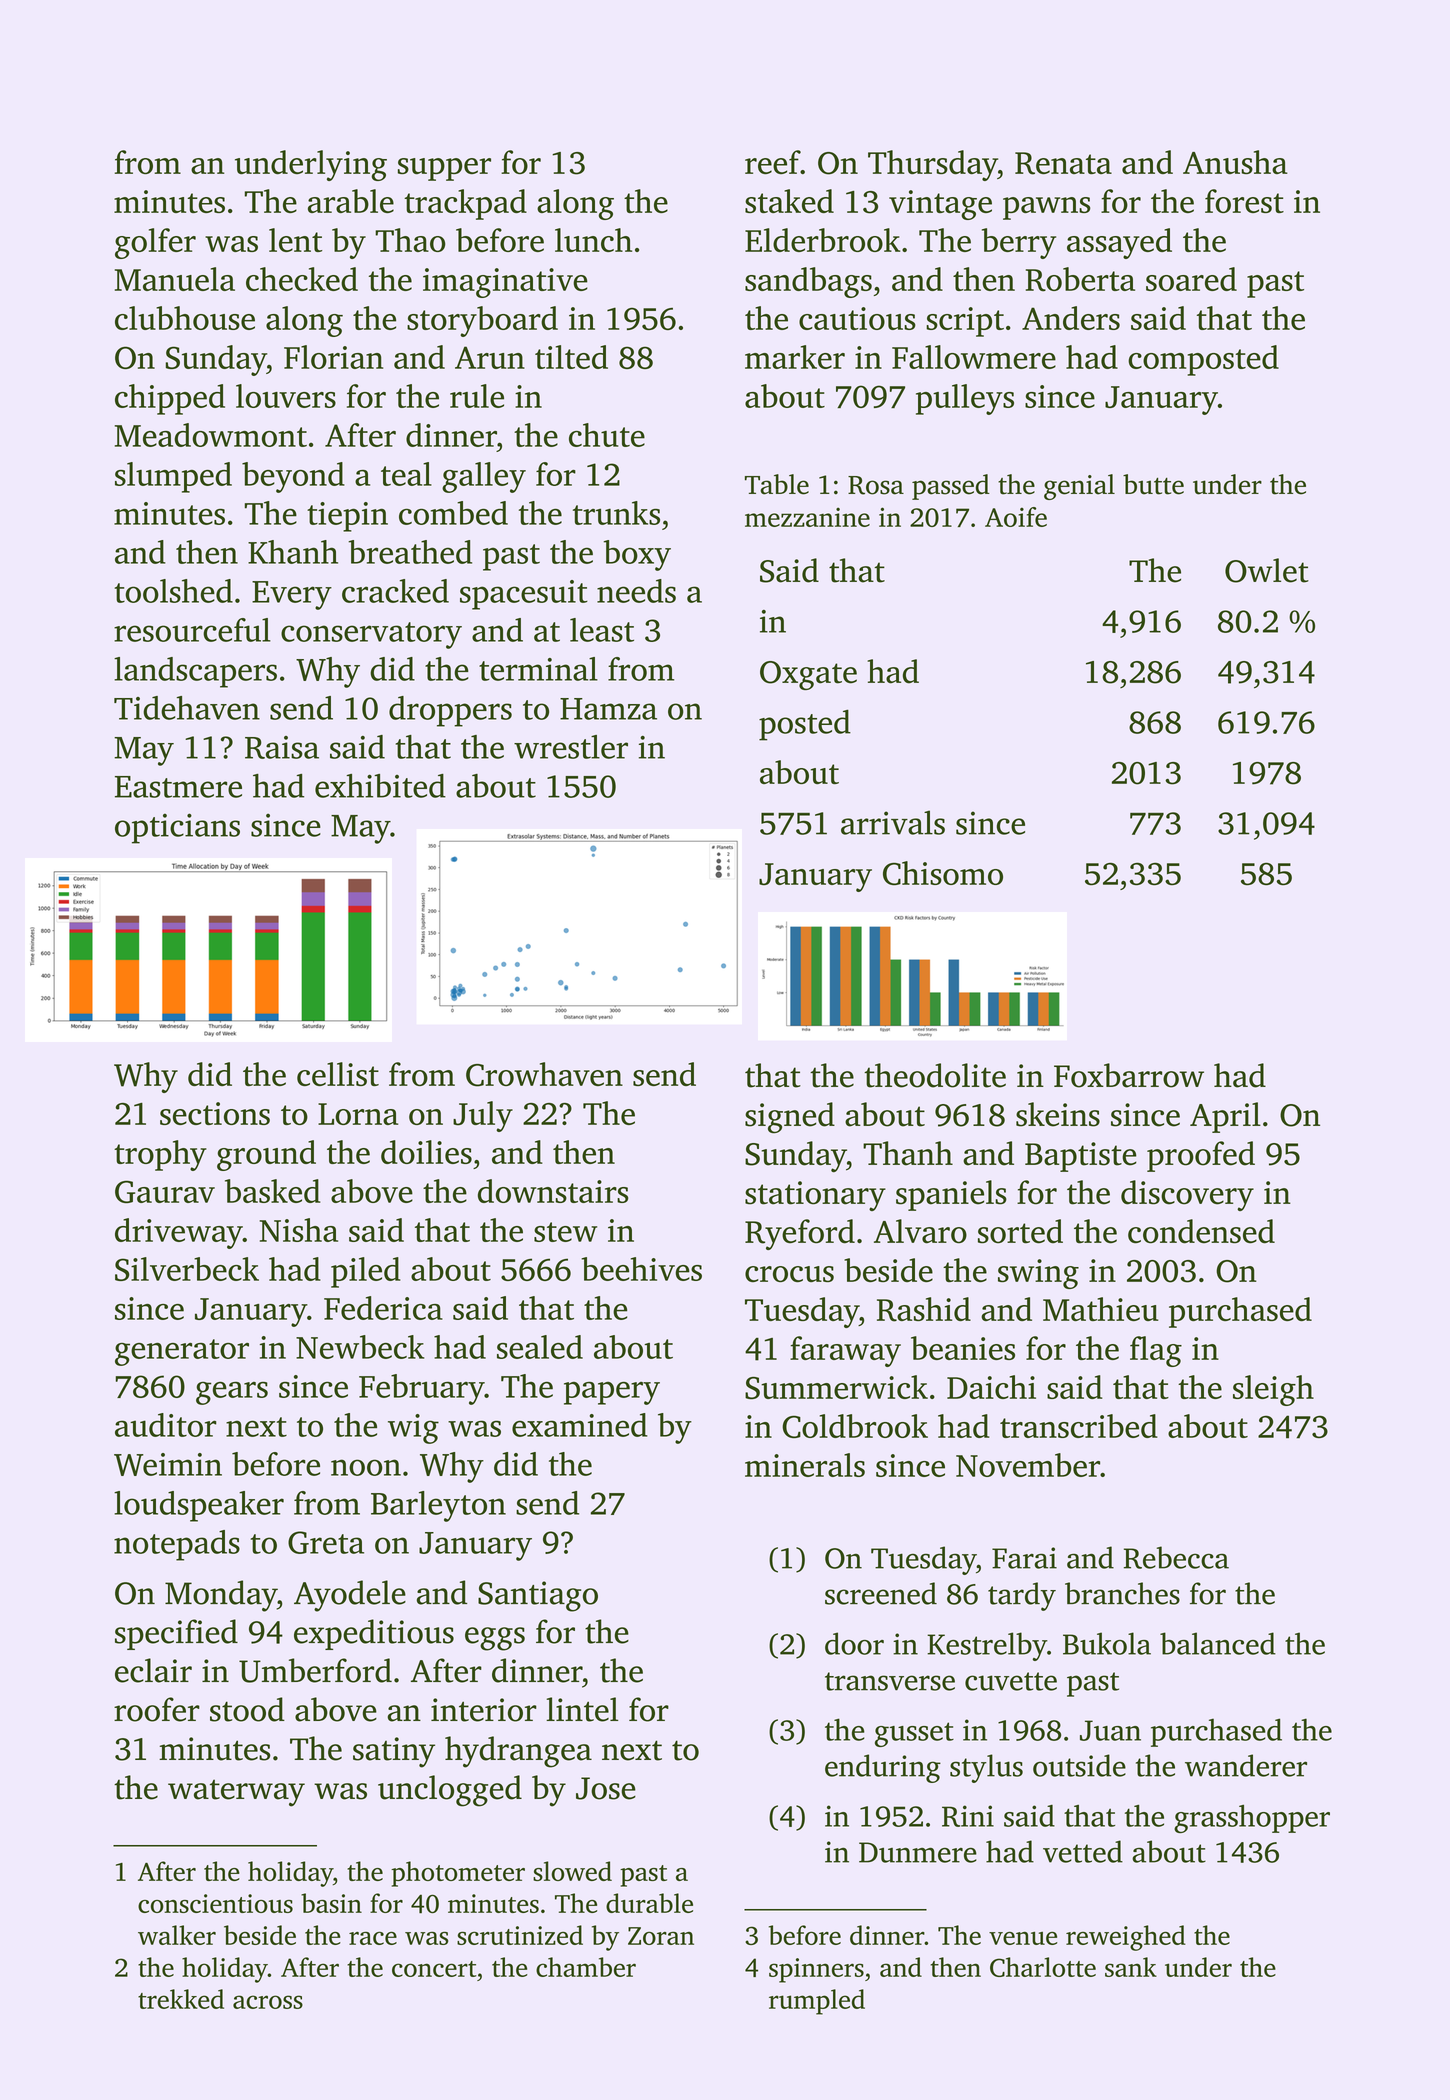 The height and width of the image is (2100, 1450). Describe the element at coordinates (1201, 1156) in the image. I see `proofed` at that location.
